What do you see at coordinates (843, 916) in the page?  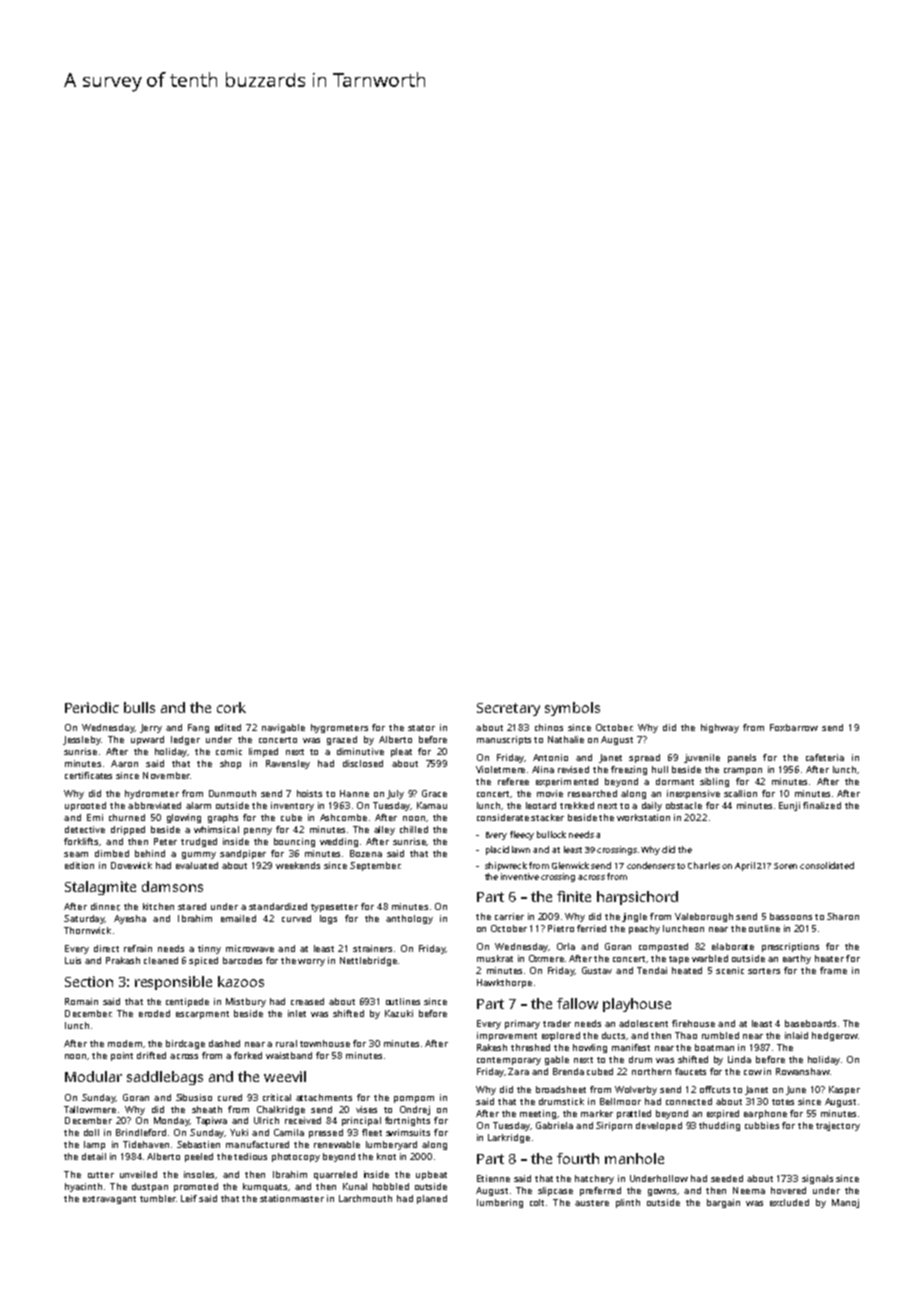 I see `Sharon` at bounding box center [843, 916].
